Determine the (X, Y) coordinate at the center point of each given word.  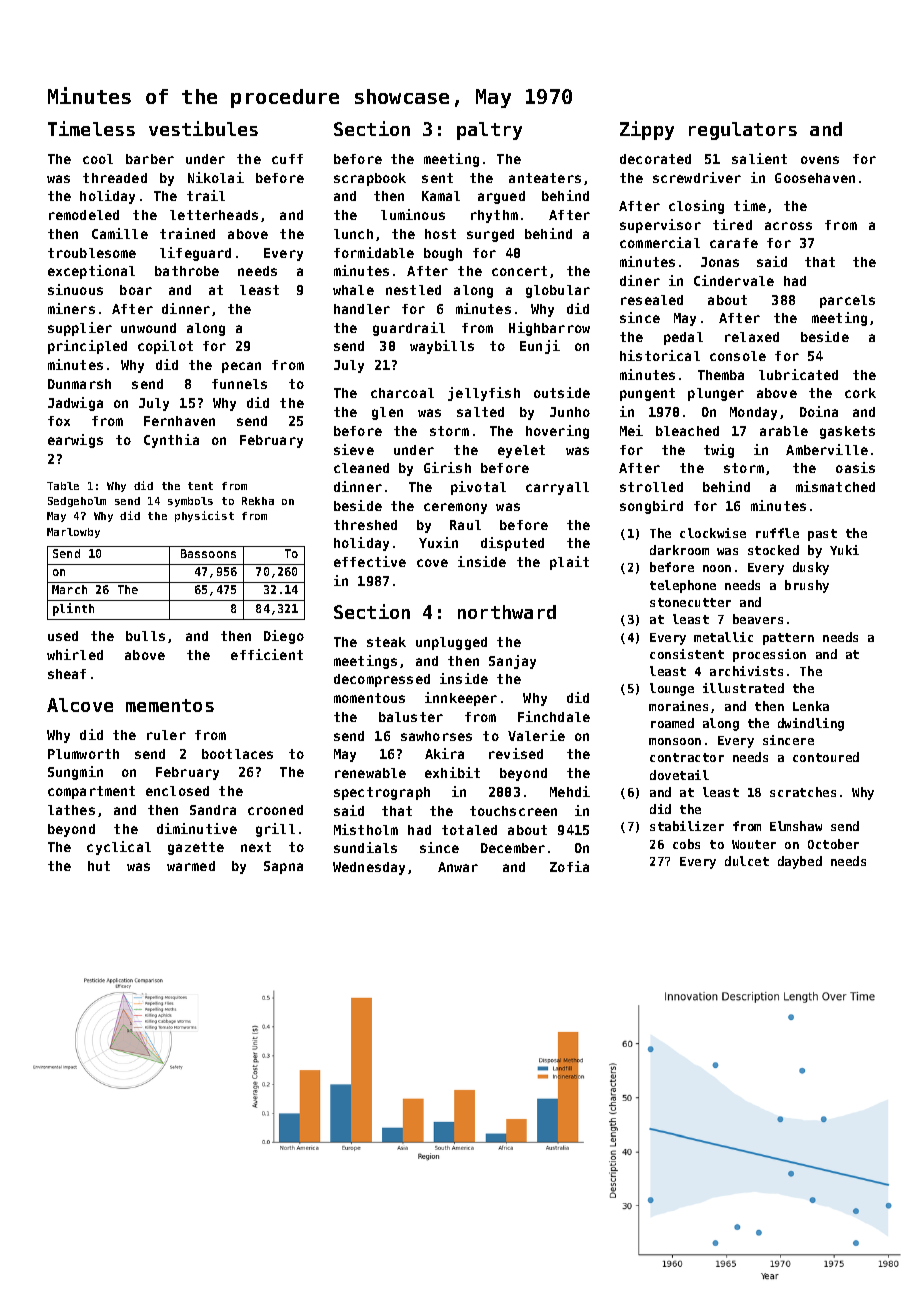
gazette (196, 848)
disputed (512, 544)
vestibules (203, 128)
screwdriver (697, 177)
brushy (807, 586)
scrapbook (370, 179)
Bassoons (208, 553)
